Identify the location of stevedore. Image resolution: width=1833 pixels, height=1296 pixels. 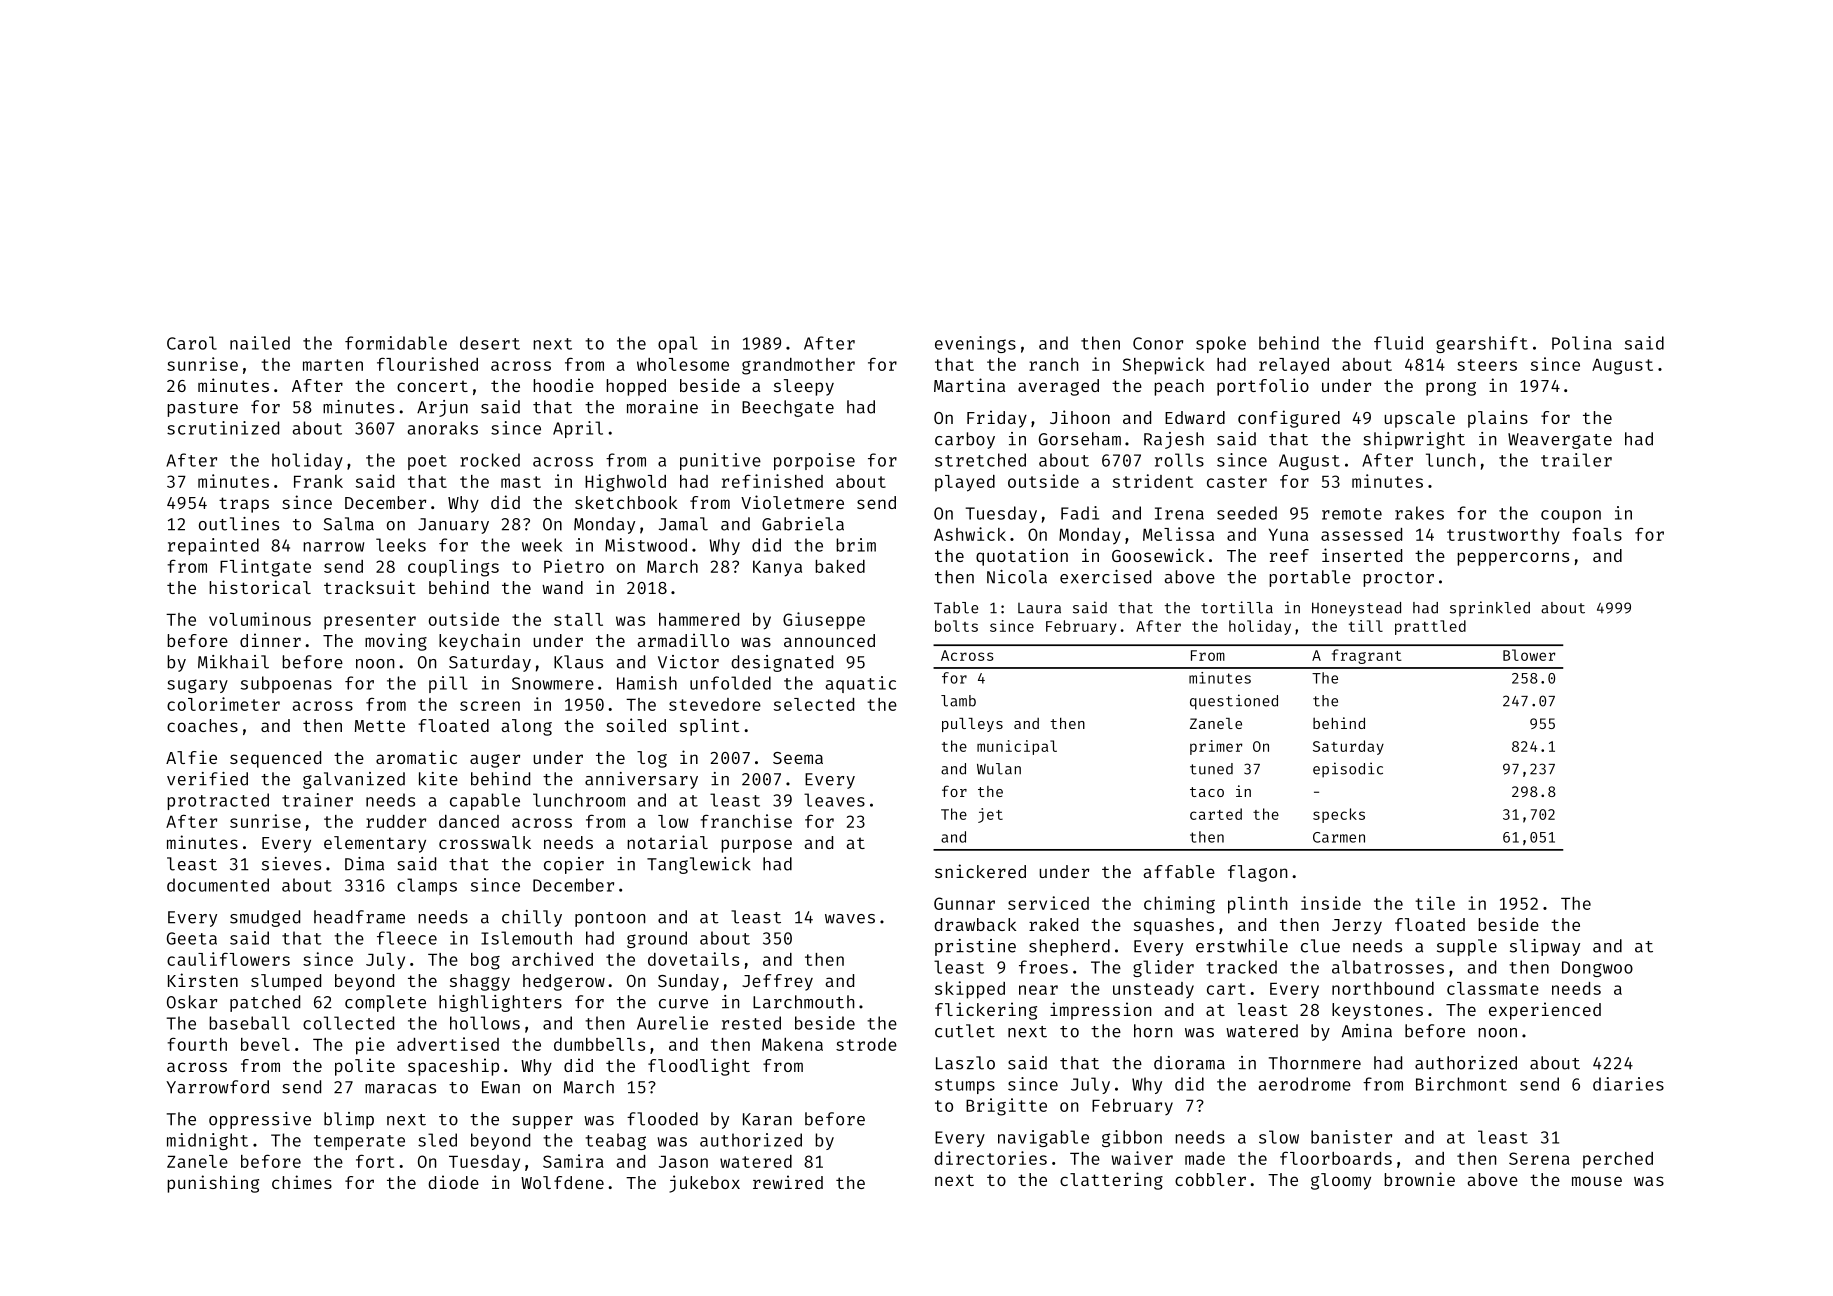
(715, 704).
